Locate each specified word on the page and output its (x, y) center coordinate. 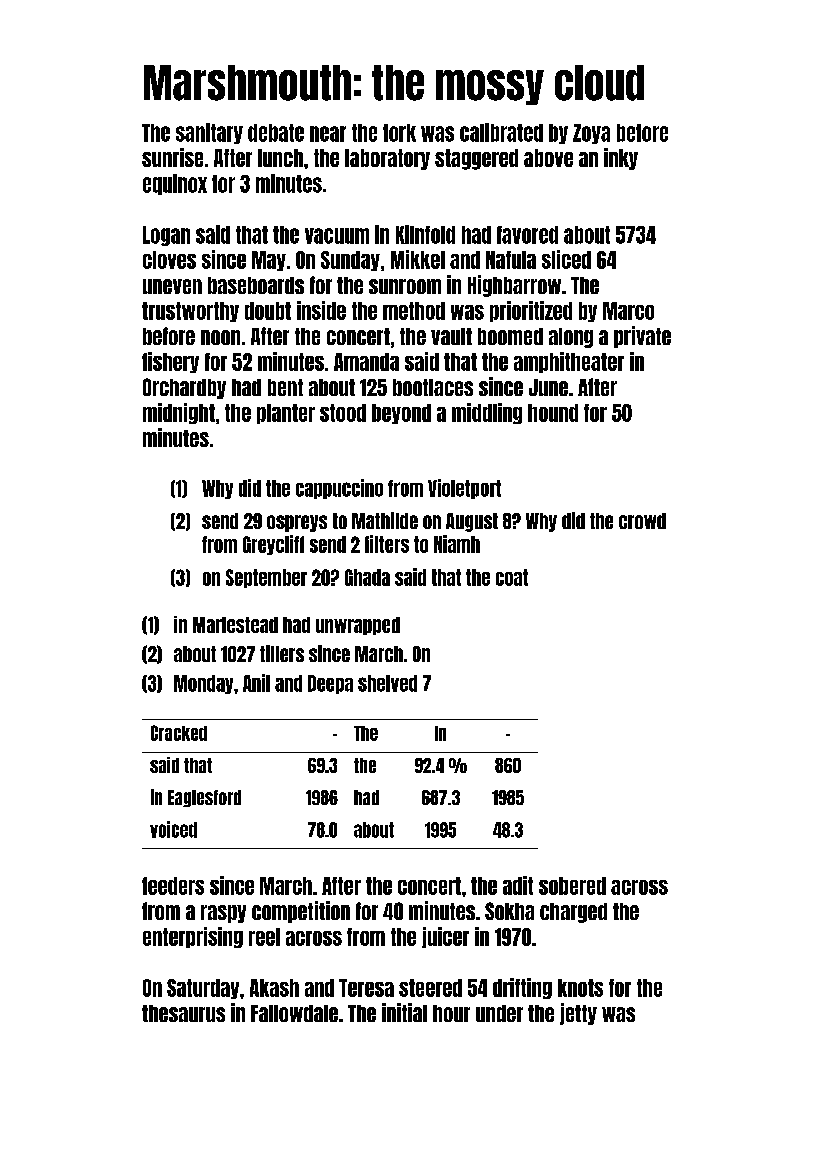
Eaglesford (204, 798)
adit (518, 885)
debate (276, 133)
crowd (642, 521)
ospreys (297, 523)
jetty (578, 1014)
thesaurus (183, 1013)
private (642, 337)
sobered (572, 886)
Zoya (591, 134)
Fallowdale (294, 1013)
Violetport (464, 489)
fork (399, 133)
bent (285, 387)
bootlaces (433, 387)
